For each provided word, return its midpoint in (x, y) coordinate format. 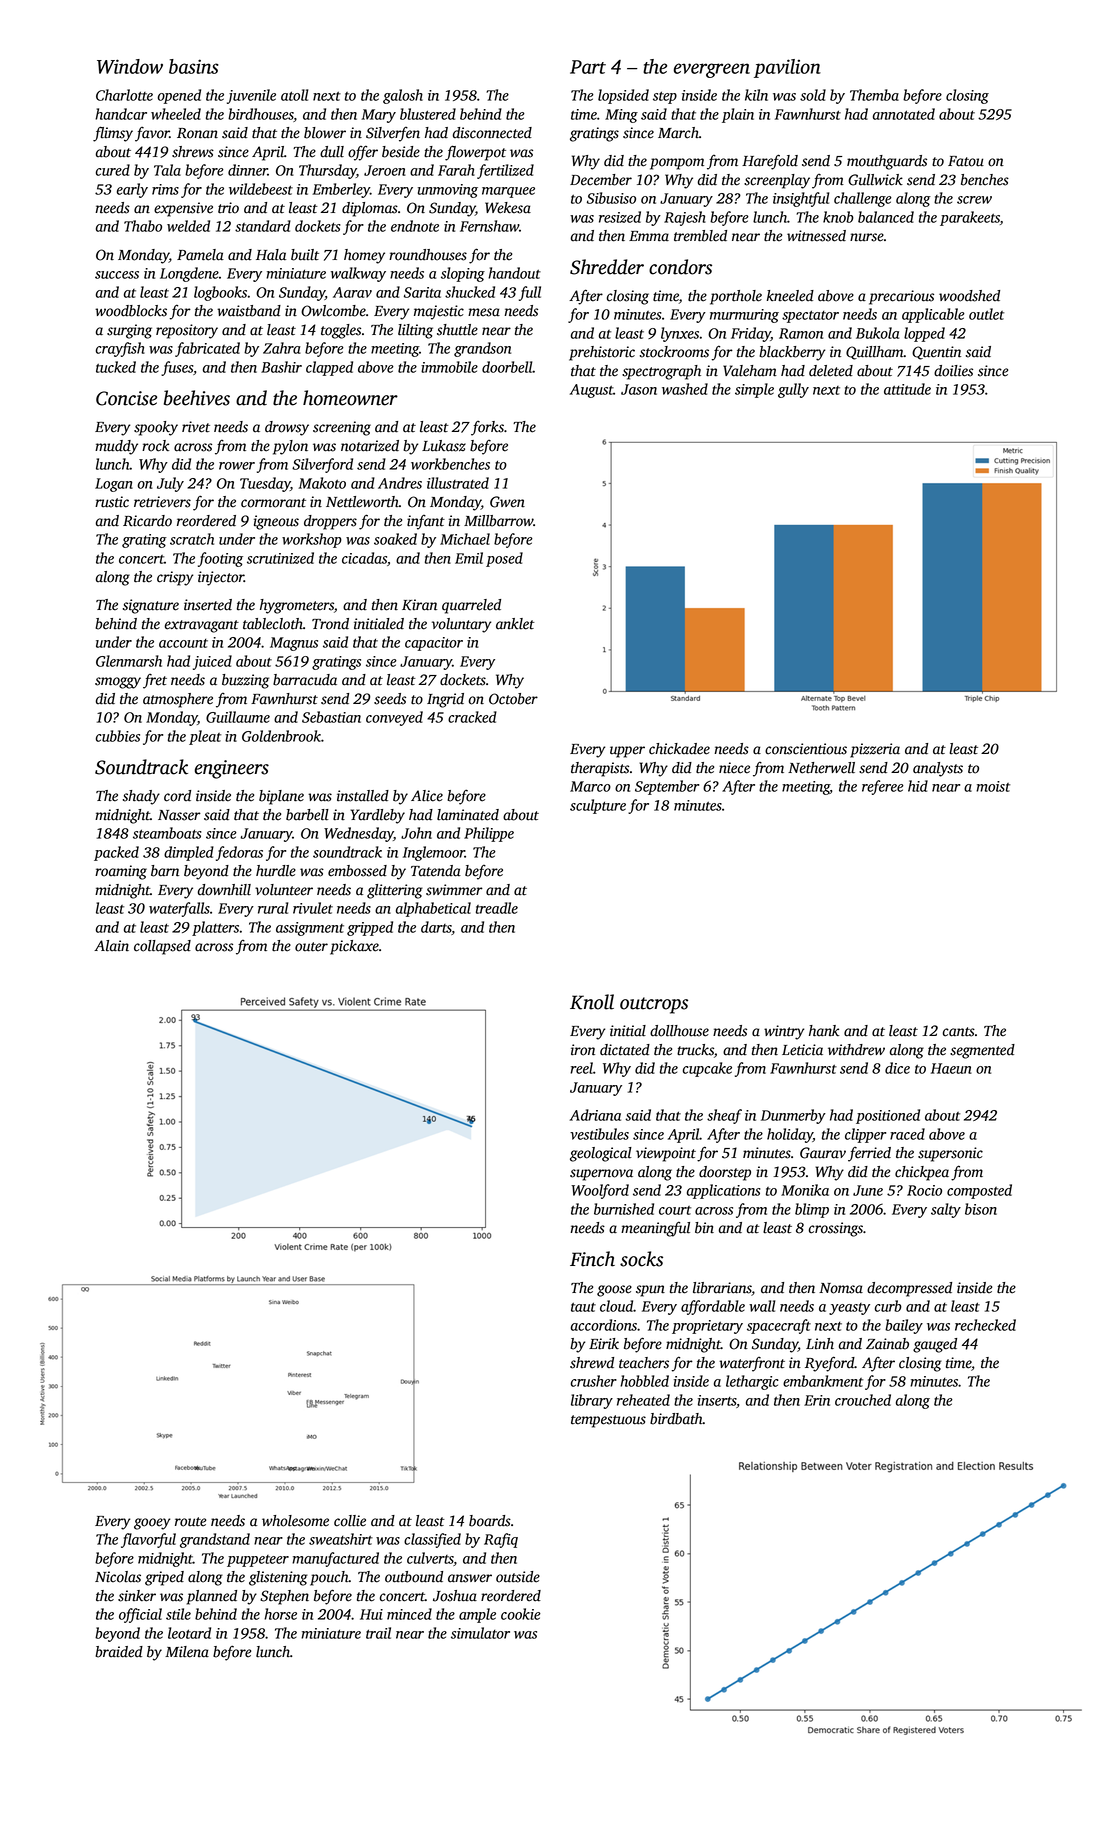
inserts (717, 1400)
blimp (812, 1210)
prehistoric (602, 353)
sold (813, 95)
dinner (248, 170)
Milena (187, 1652)
